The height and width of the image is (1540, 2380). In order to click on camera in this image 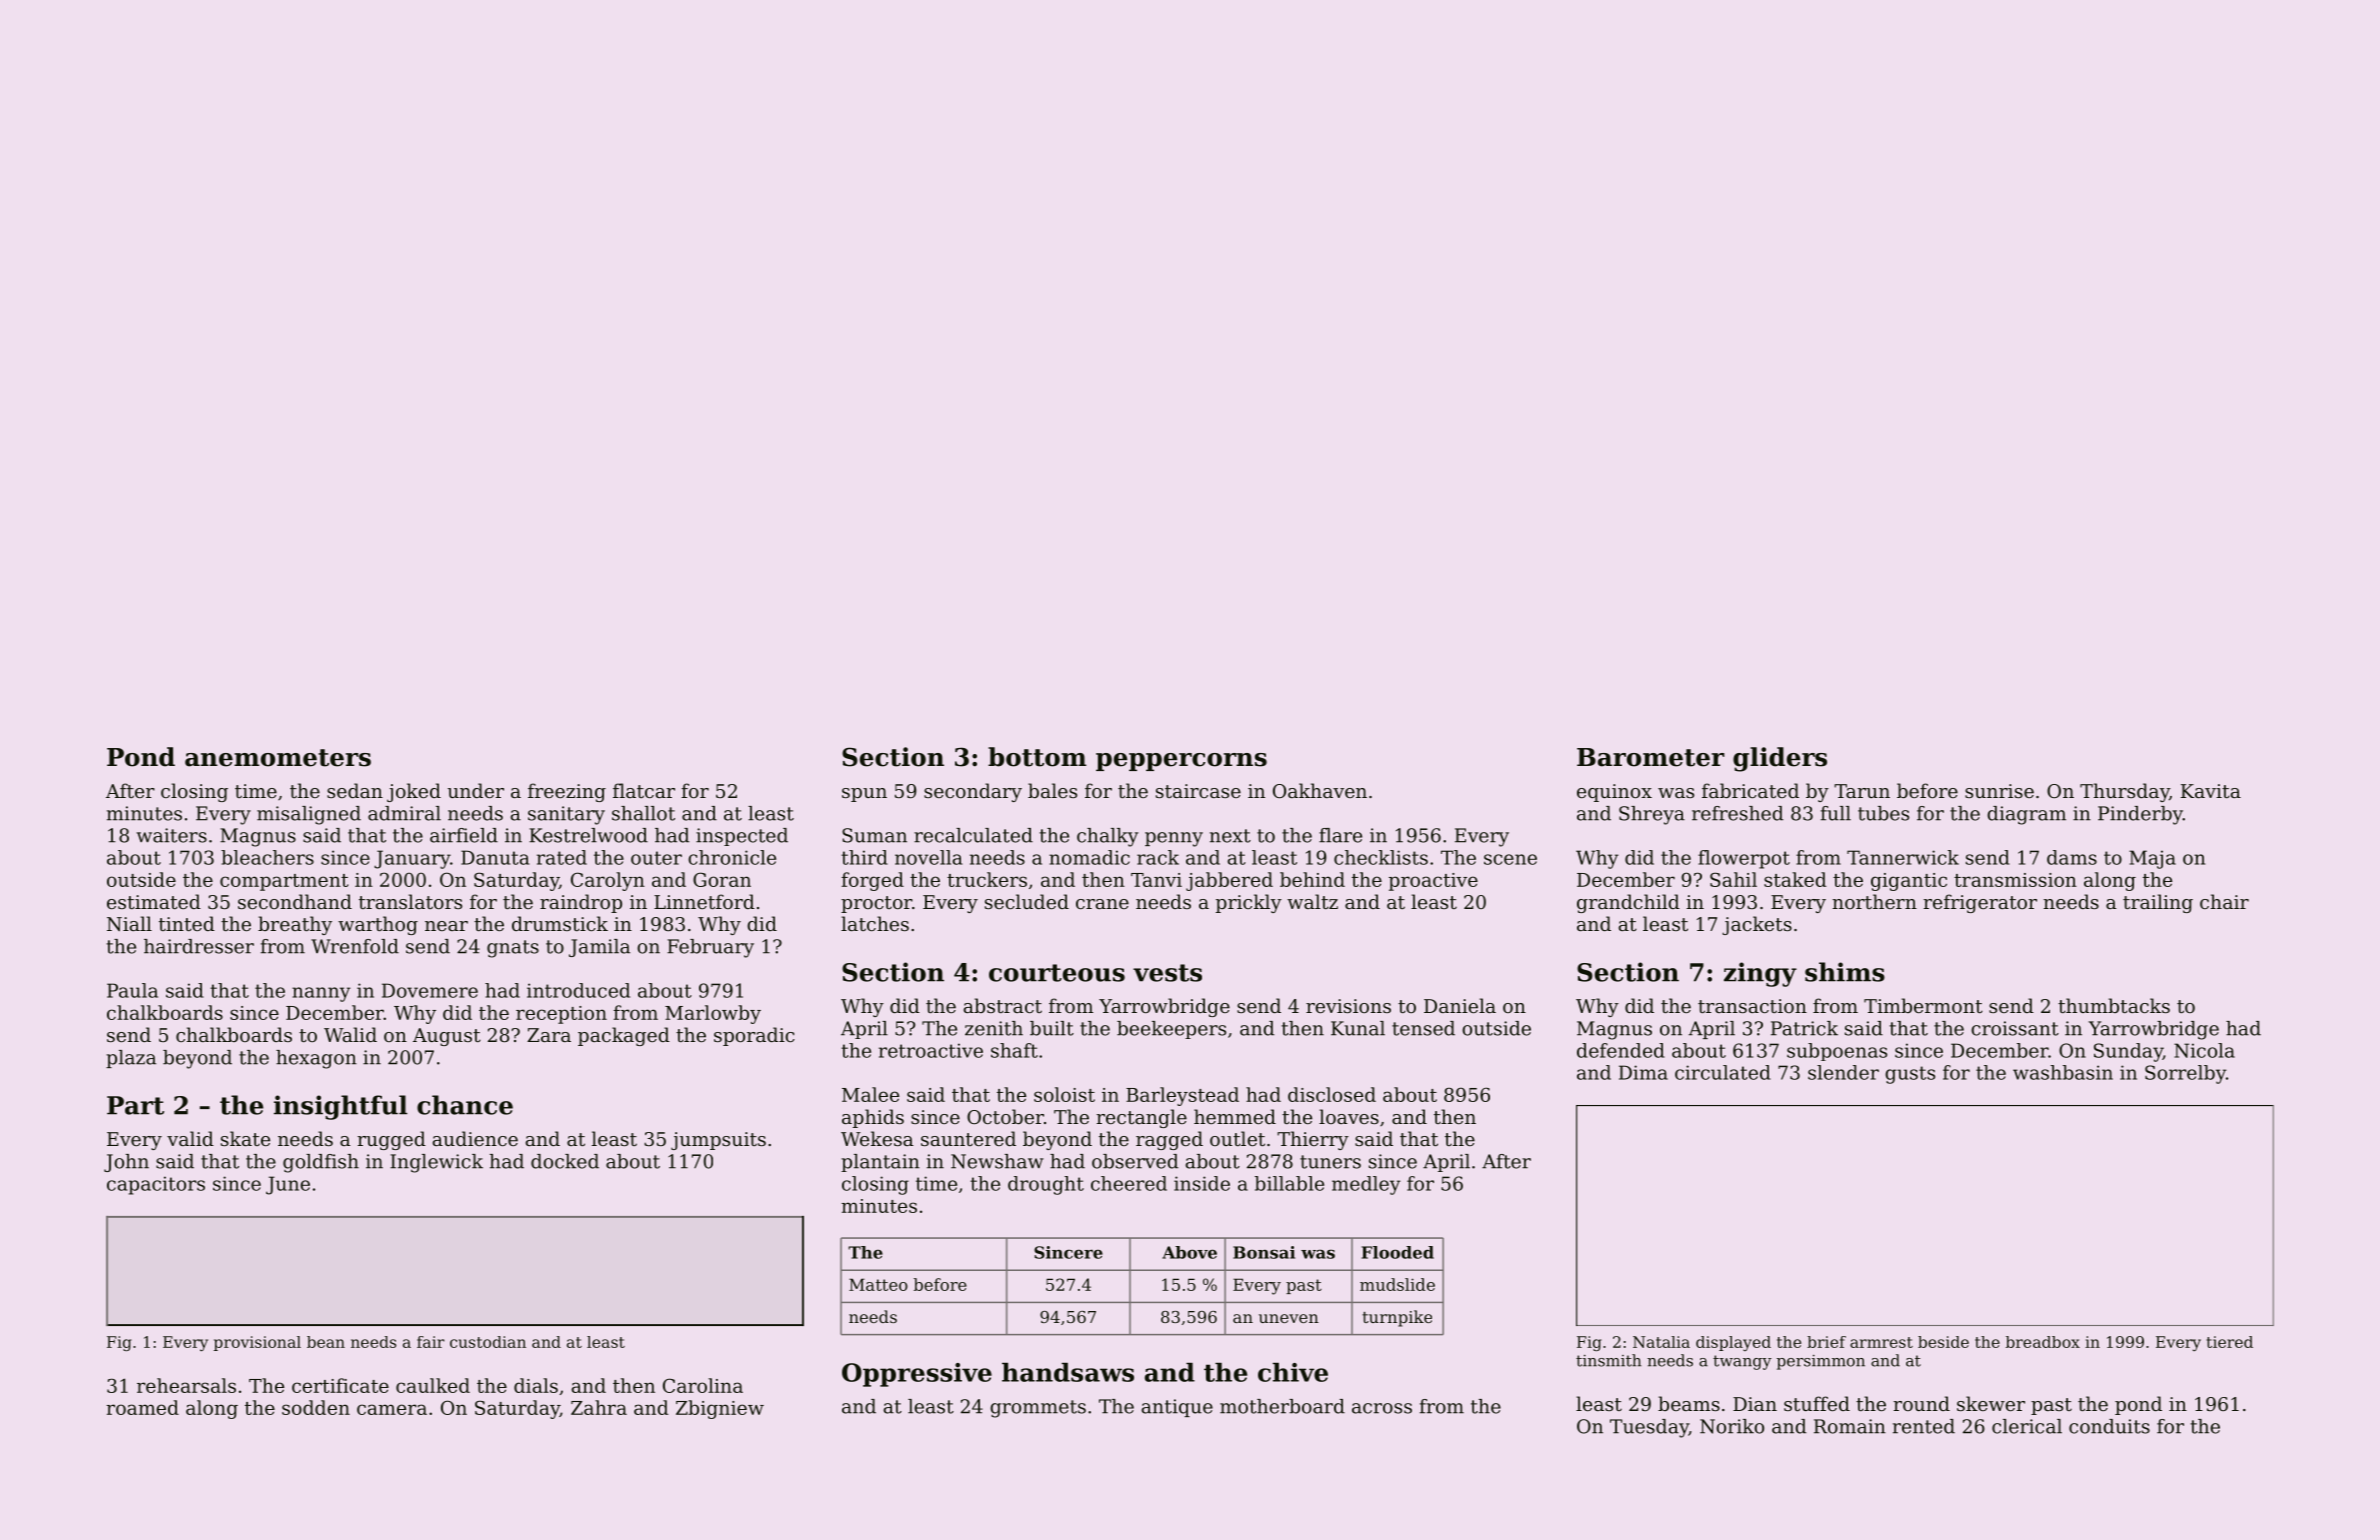, I will do `click(392, 1409)`.
